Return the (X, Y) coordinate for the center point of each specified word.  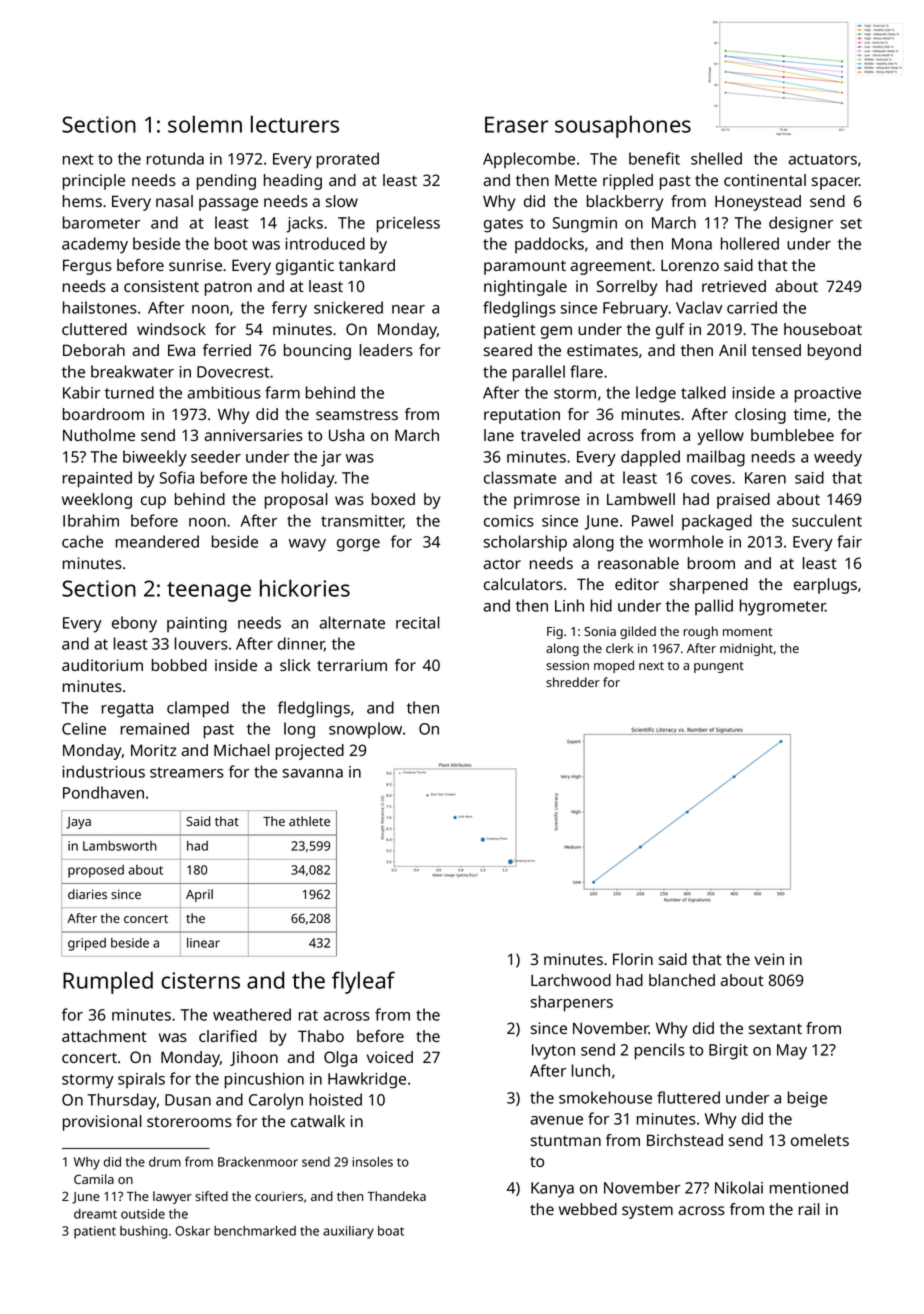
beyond (834, 352)
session (567, 665)
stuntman (566, 1141)
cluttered (94, 329)
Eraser (516, 124)
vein (769, 959)
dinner (301, 644)
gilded (638, 632)
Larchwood (571, 980)
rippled (628, 182)
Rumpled (108, 982)
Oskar (192, 1231)
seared (508, 350)
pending (226, 182)
